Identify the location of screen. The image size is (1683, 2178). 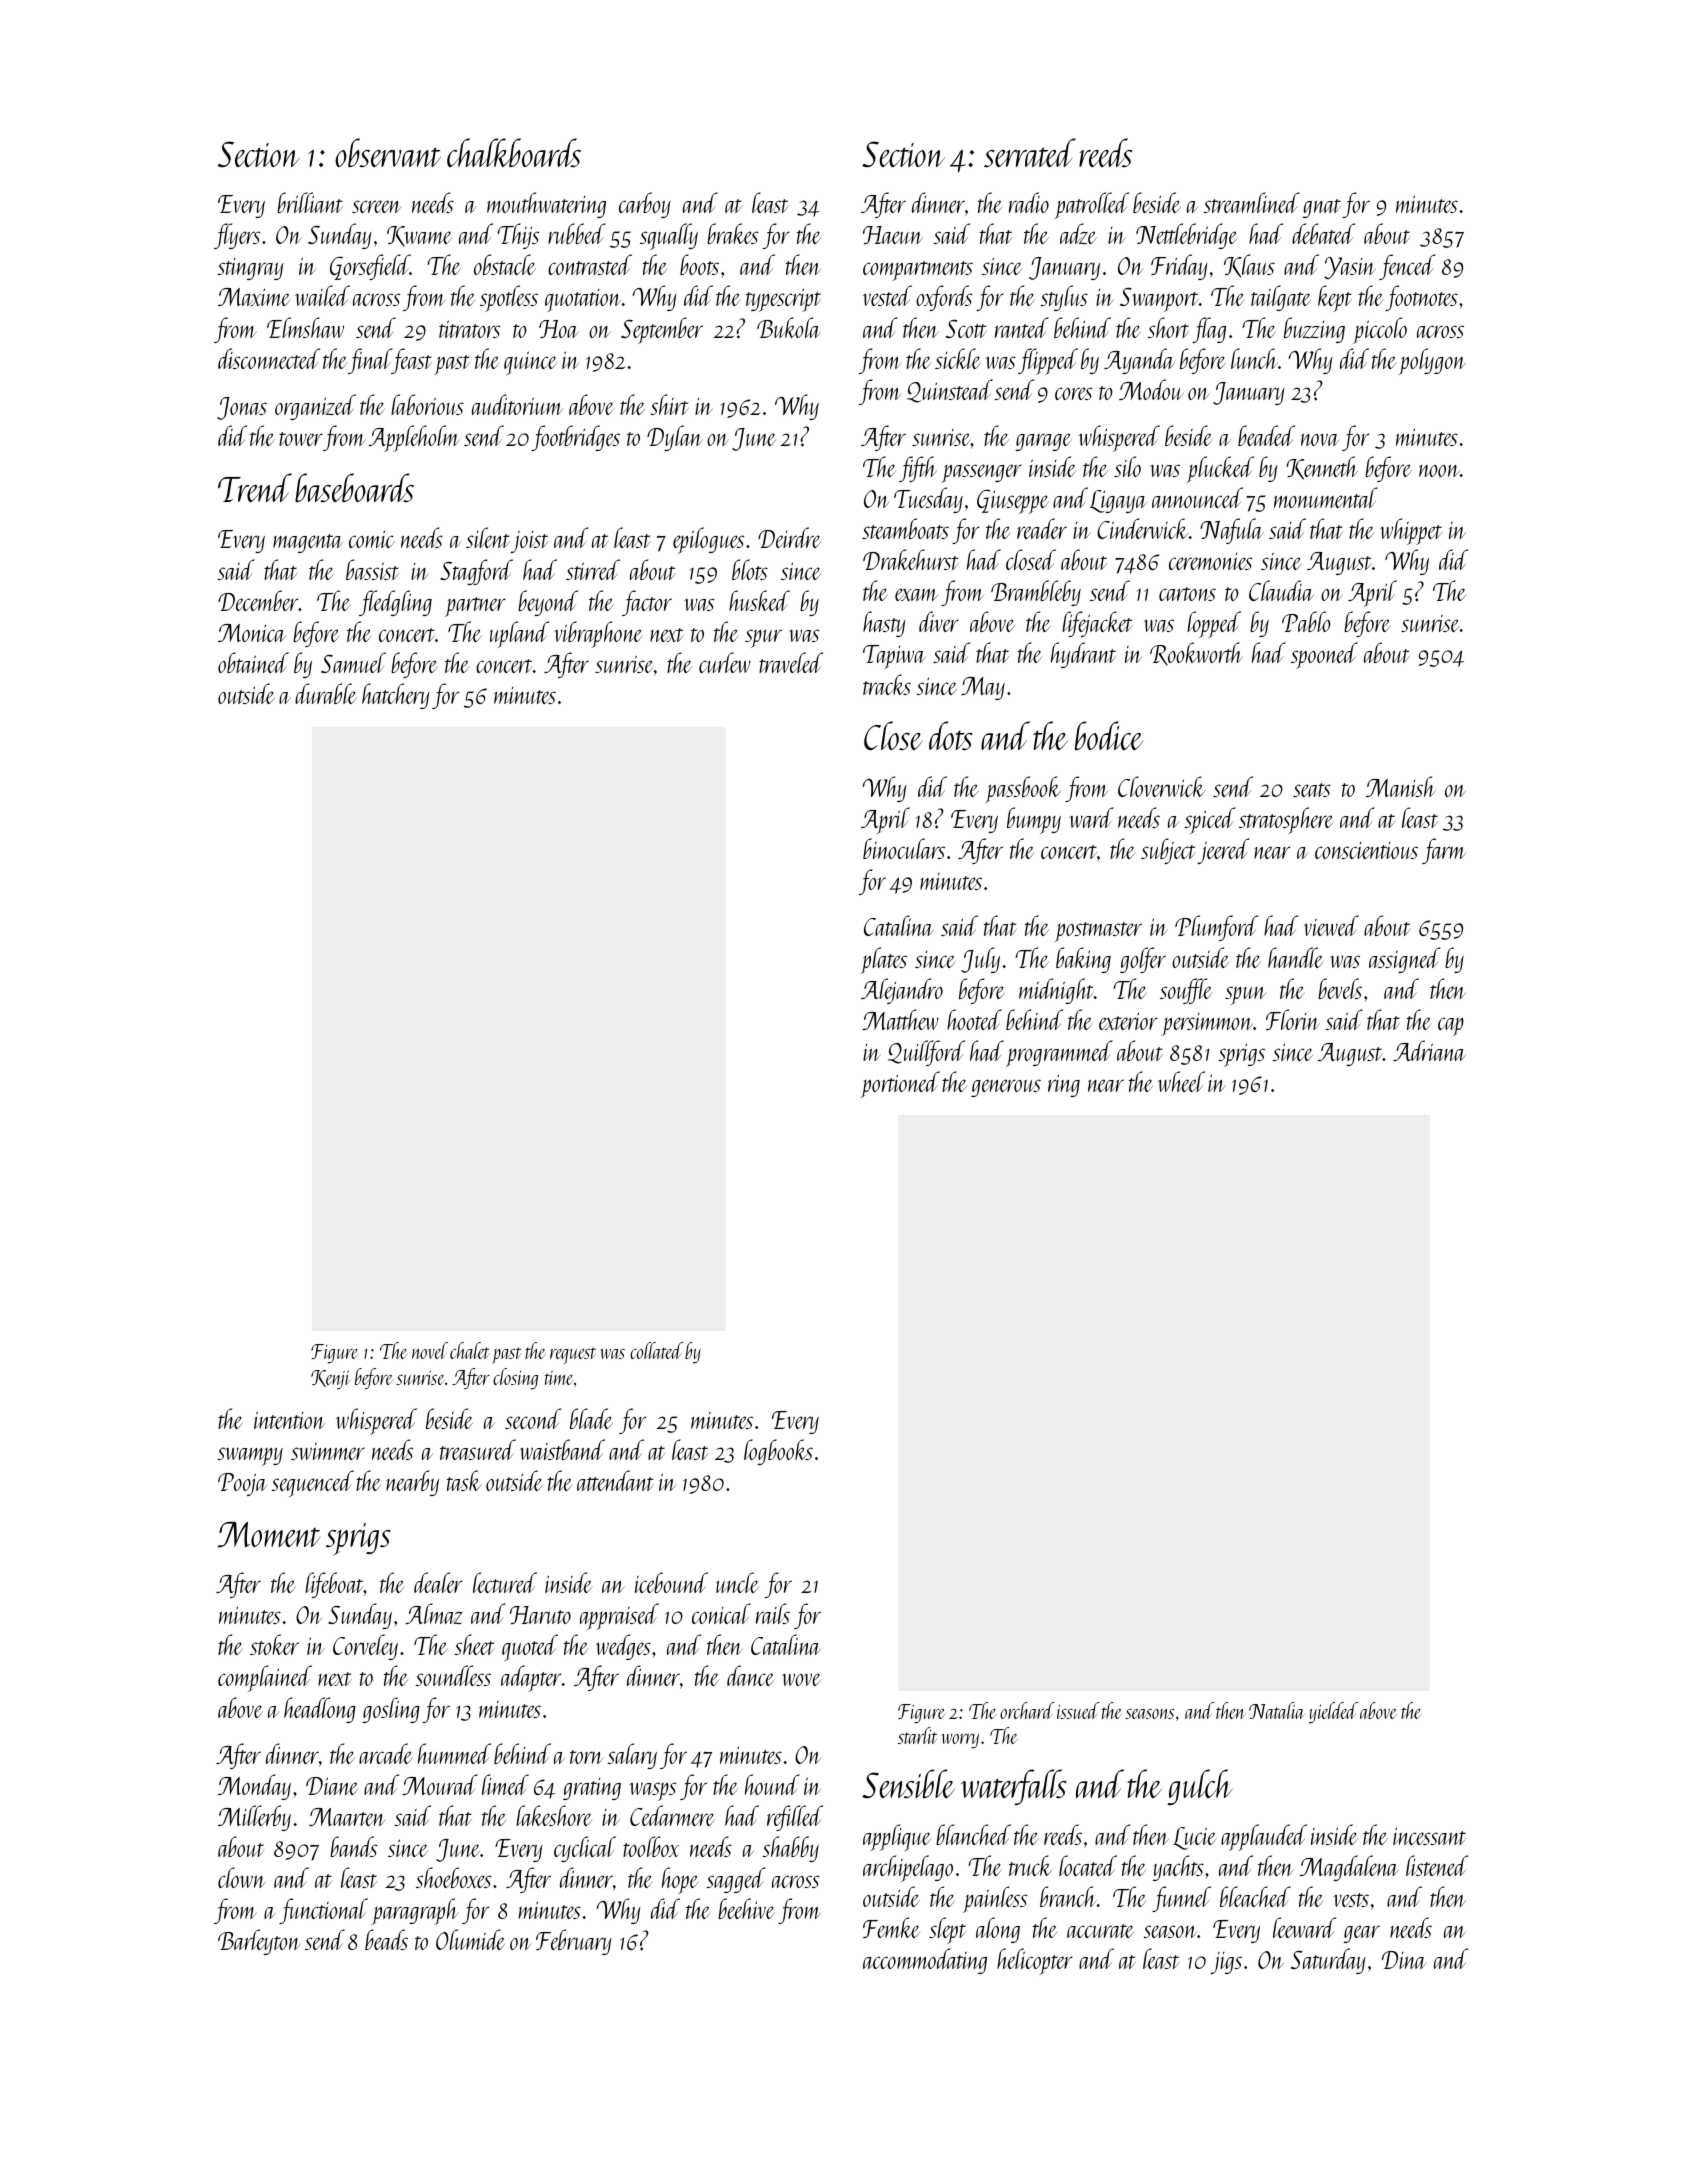
(377, 206).
